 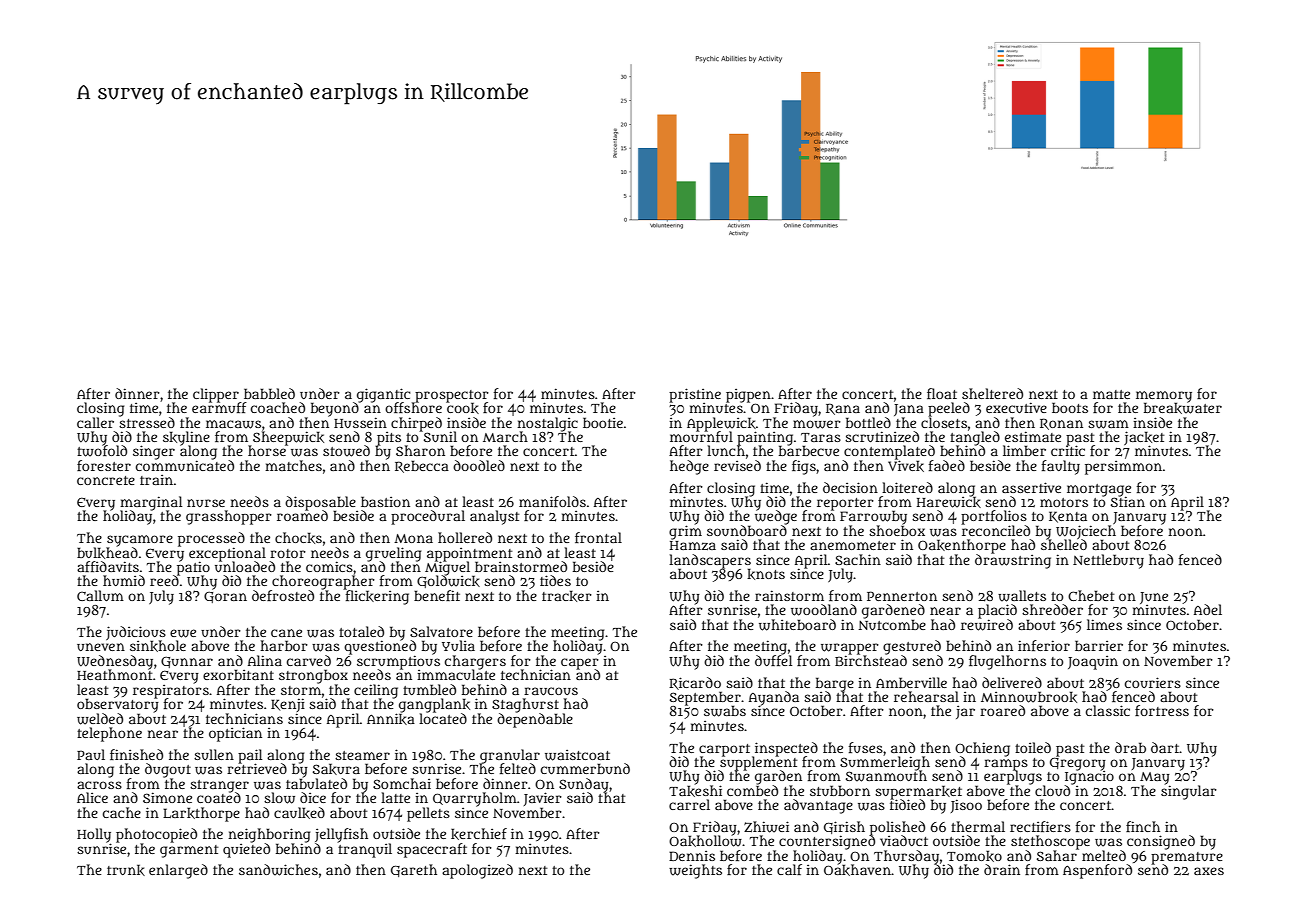 I want to click on caulked, so click(x=299, y=813).
